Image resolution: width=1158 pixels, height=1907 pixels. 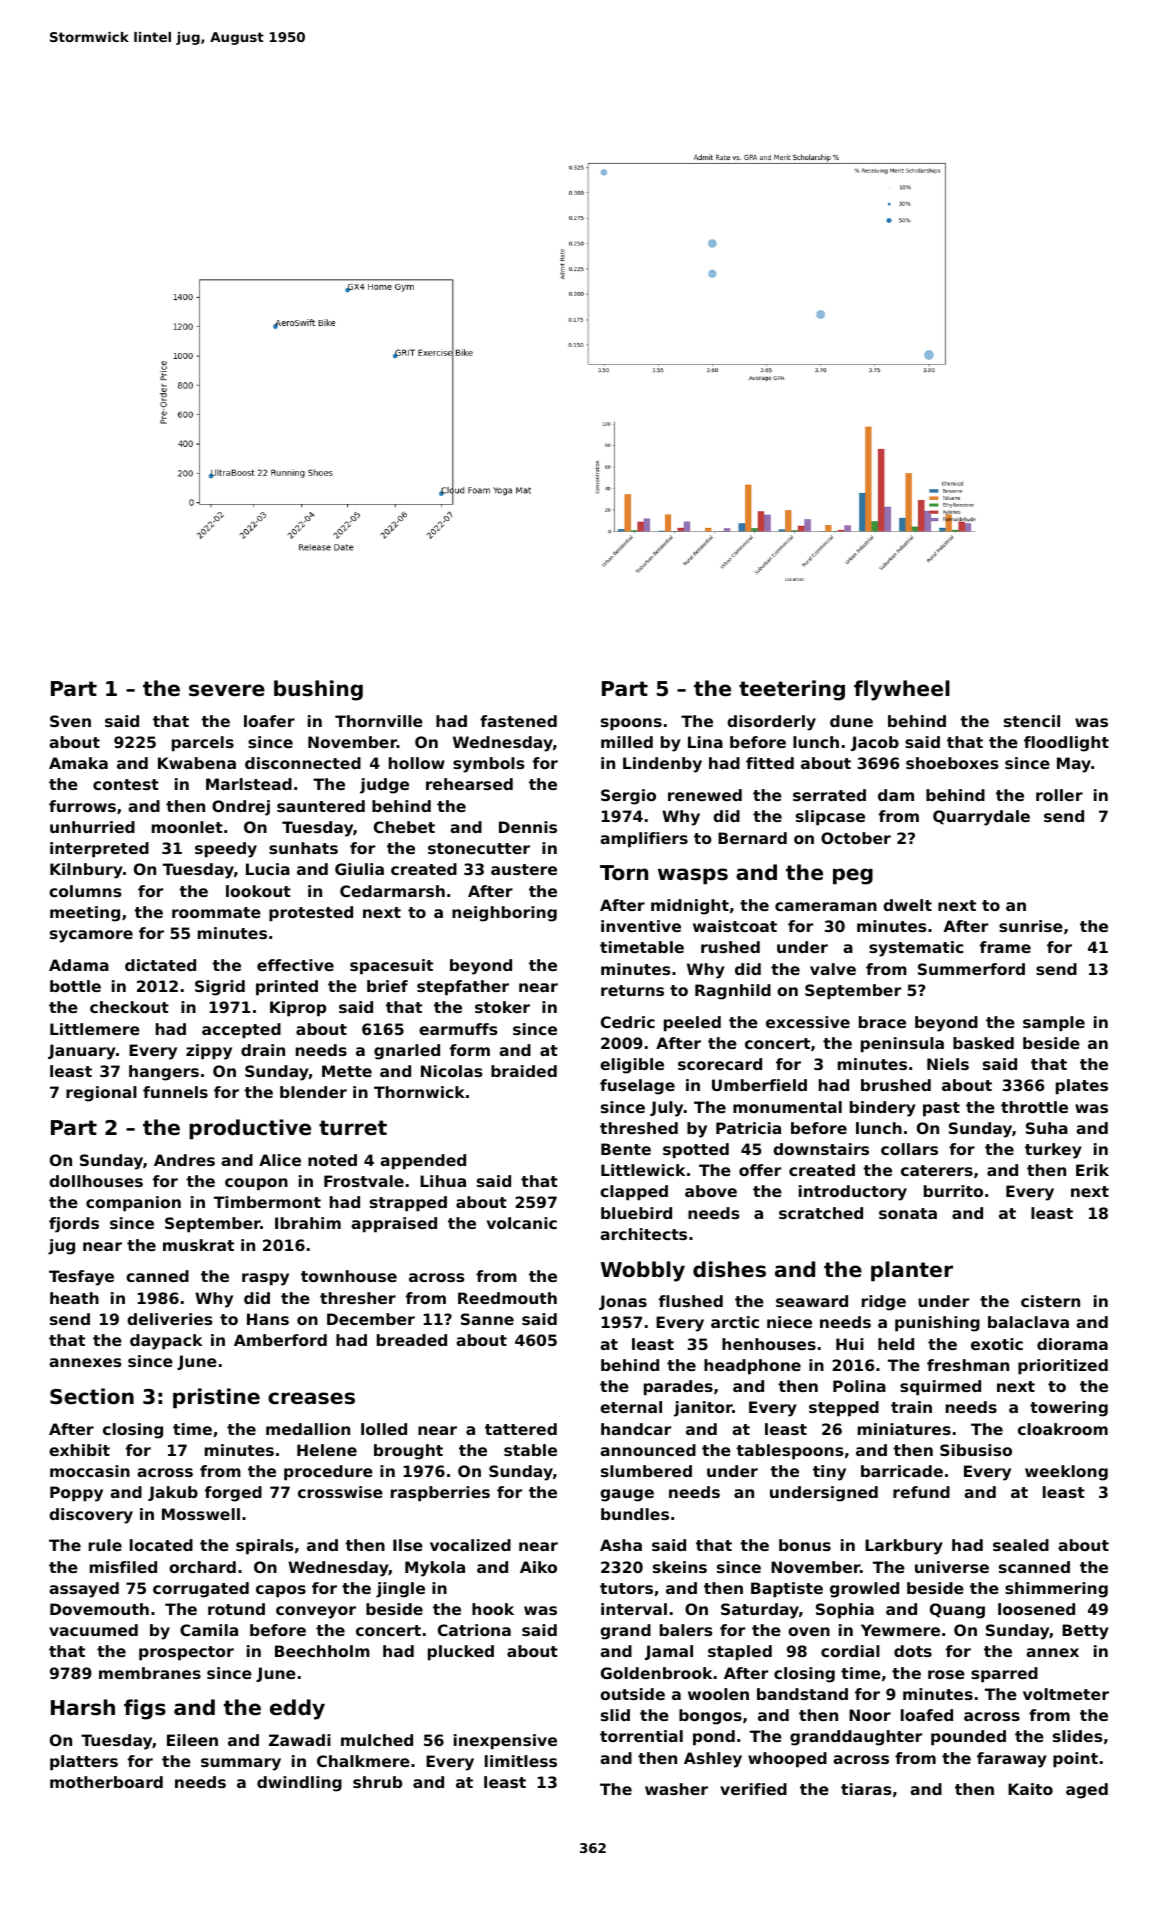 What do you see at coordinates (241, 808) in the image?
I see `Ondrej` at bounding box center [241, 808].
